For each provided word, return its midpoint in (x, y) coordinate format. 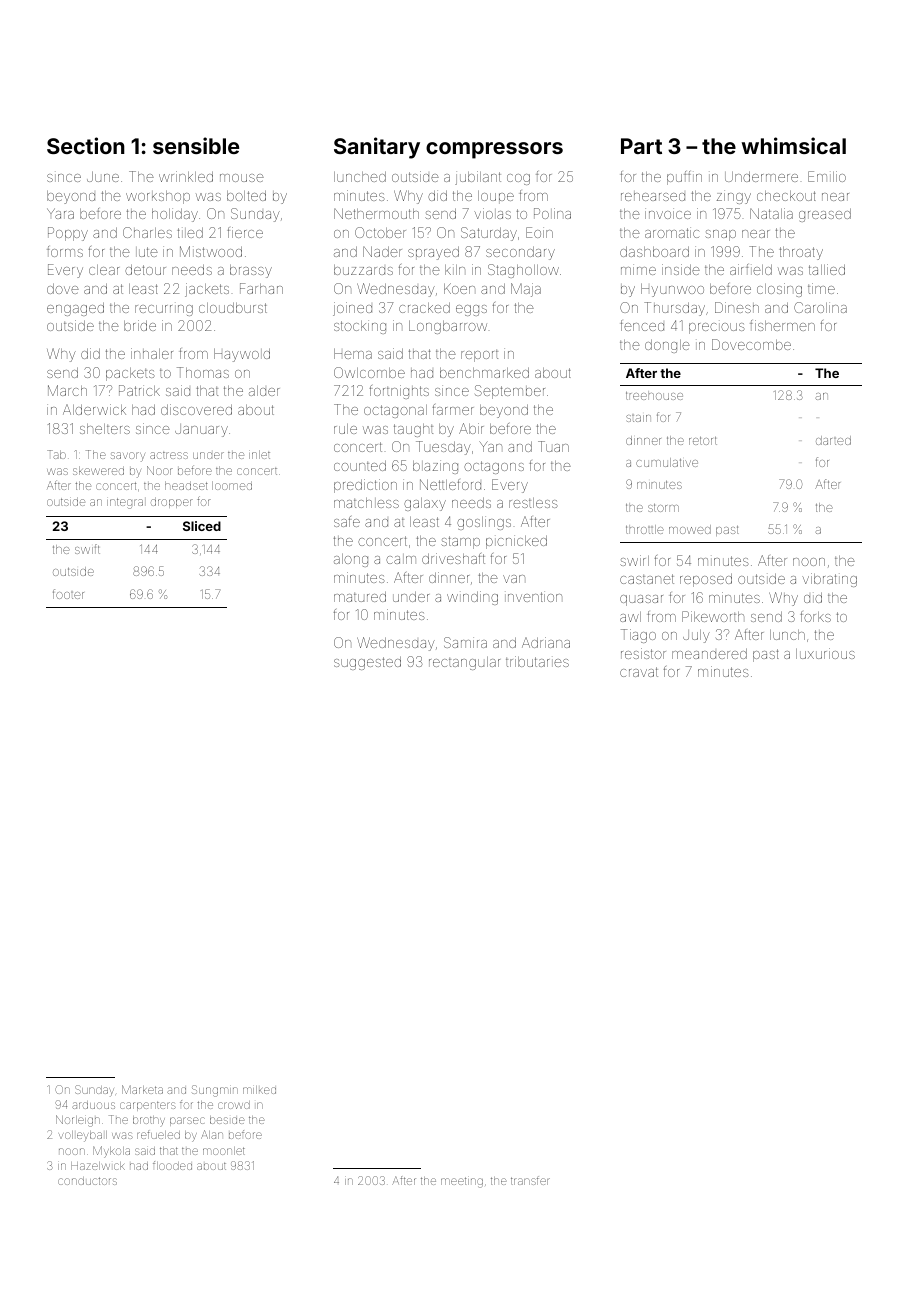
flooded (172, 1165)
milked (259, 1090)
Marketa (142, 1089)
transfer (530, 1180)
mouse (242, 178)
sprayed (433, 253)
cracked (424, 307)
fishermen (782, 325)
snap (720, 235)
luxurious (825, 653)
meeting (462, 1182)
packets (130, 374)
